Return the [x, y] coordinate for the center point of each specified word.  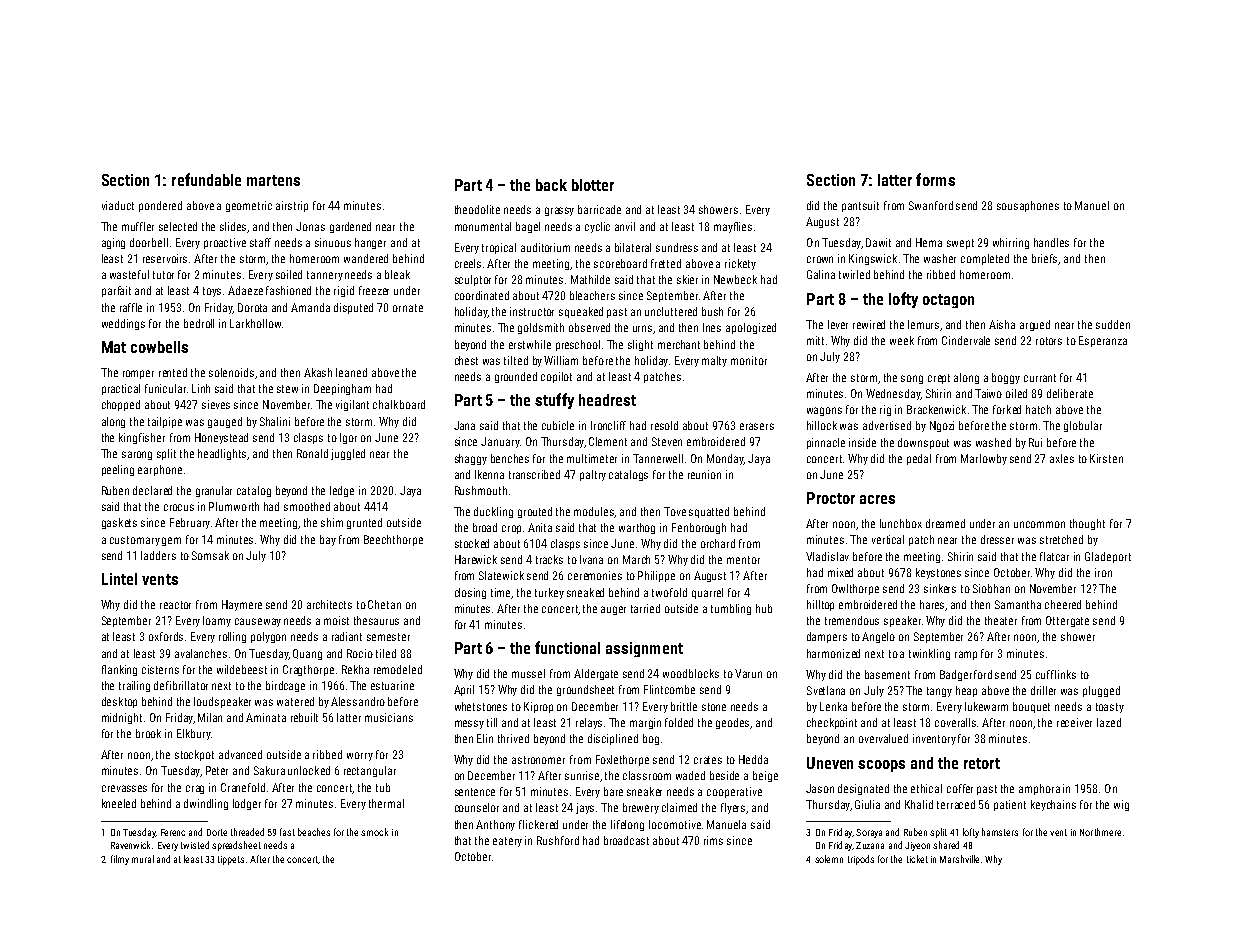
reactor [175, 605]
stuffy [554, 401]
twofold [669, 592]
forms [935, 179]
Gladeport [1108, 557]
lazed [1109, 722]
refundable [206, 179]
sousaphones [1028, 206]
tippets [231, 860]
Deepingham [342, 389]
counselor [477, 807]
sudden [1113, 324]
